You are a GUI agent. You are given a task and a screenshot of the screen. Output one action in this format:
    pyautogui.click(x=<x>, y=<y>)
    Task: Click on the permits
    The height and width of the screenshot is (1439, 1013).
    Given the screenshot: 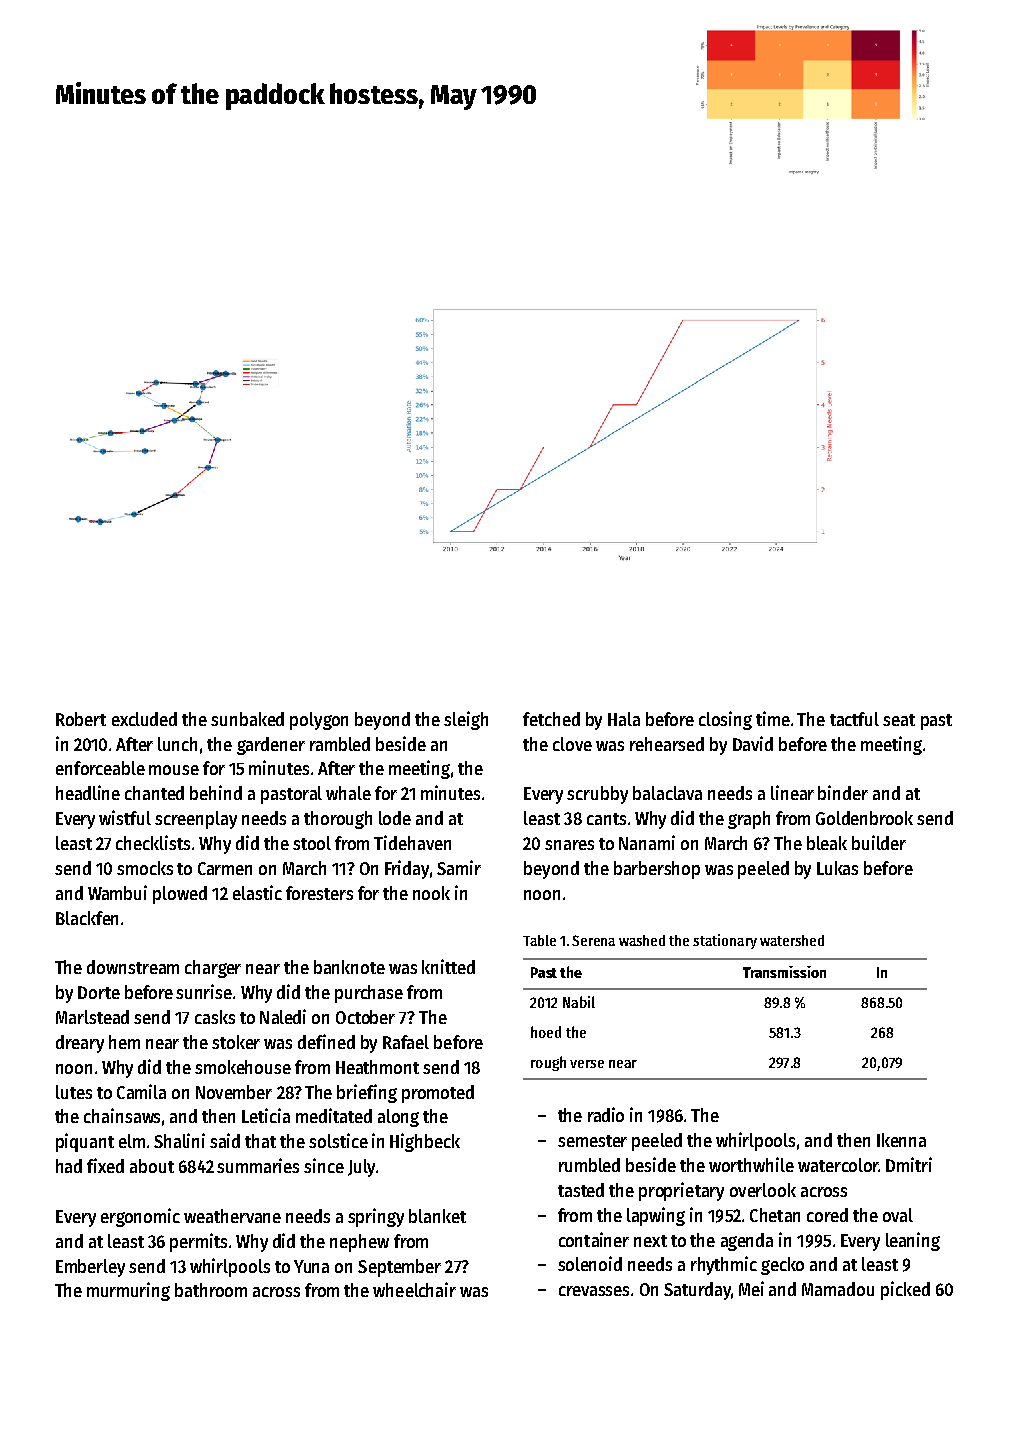 What is the action you would take?
    pyautogui.click(x=198, y=1242)
